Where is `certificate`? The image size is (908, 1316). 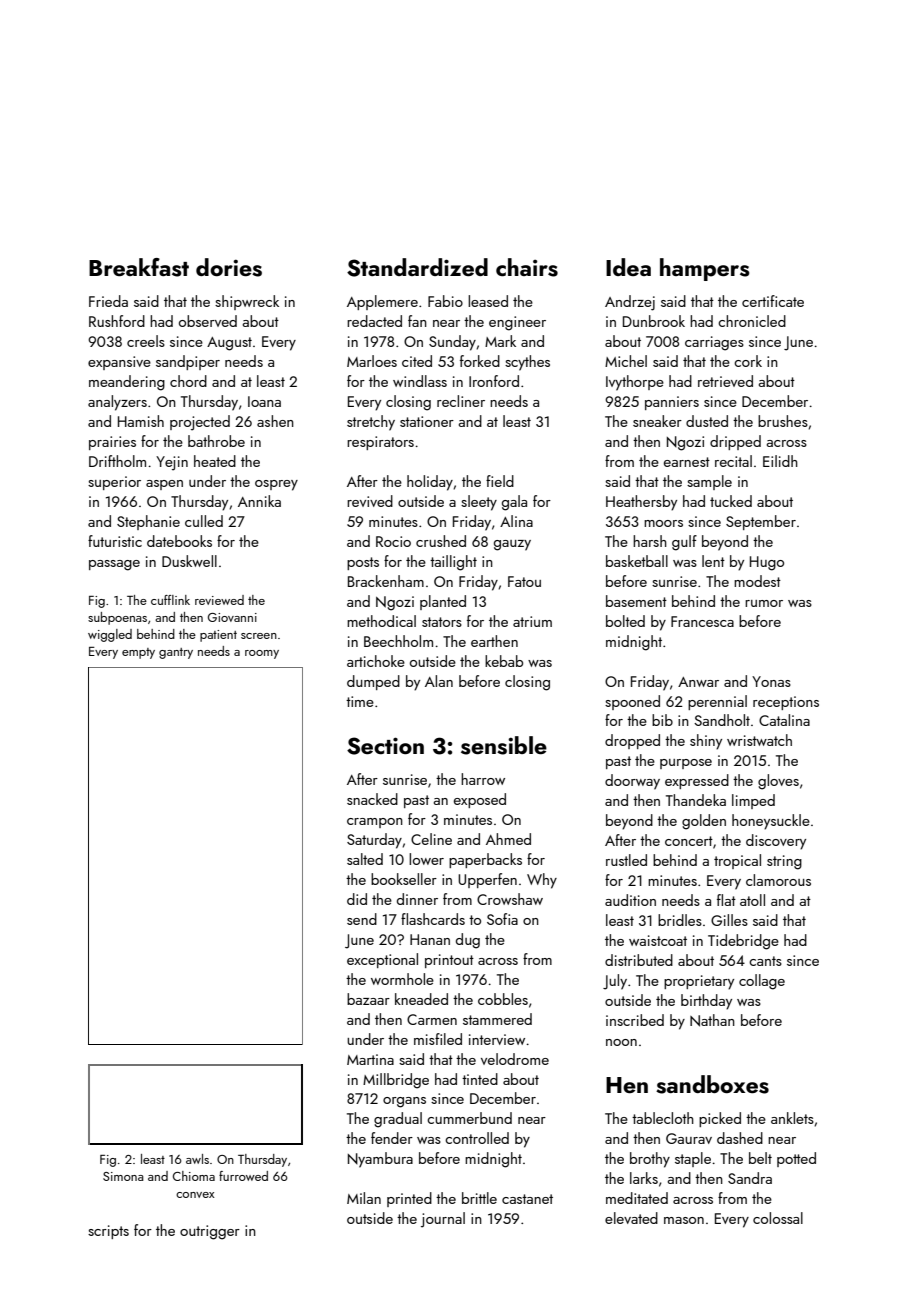
certificate is located at coordinates (773, 301).
